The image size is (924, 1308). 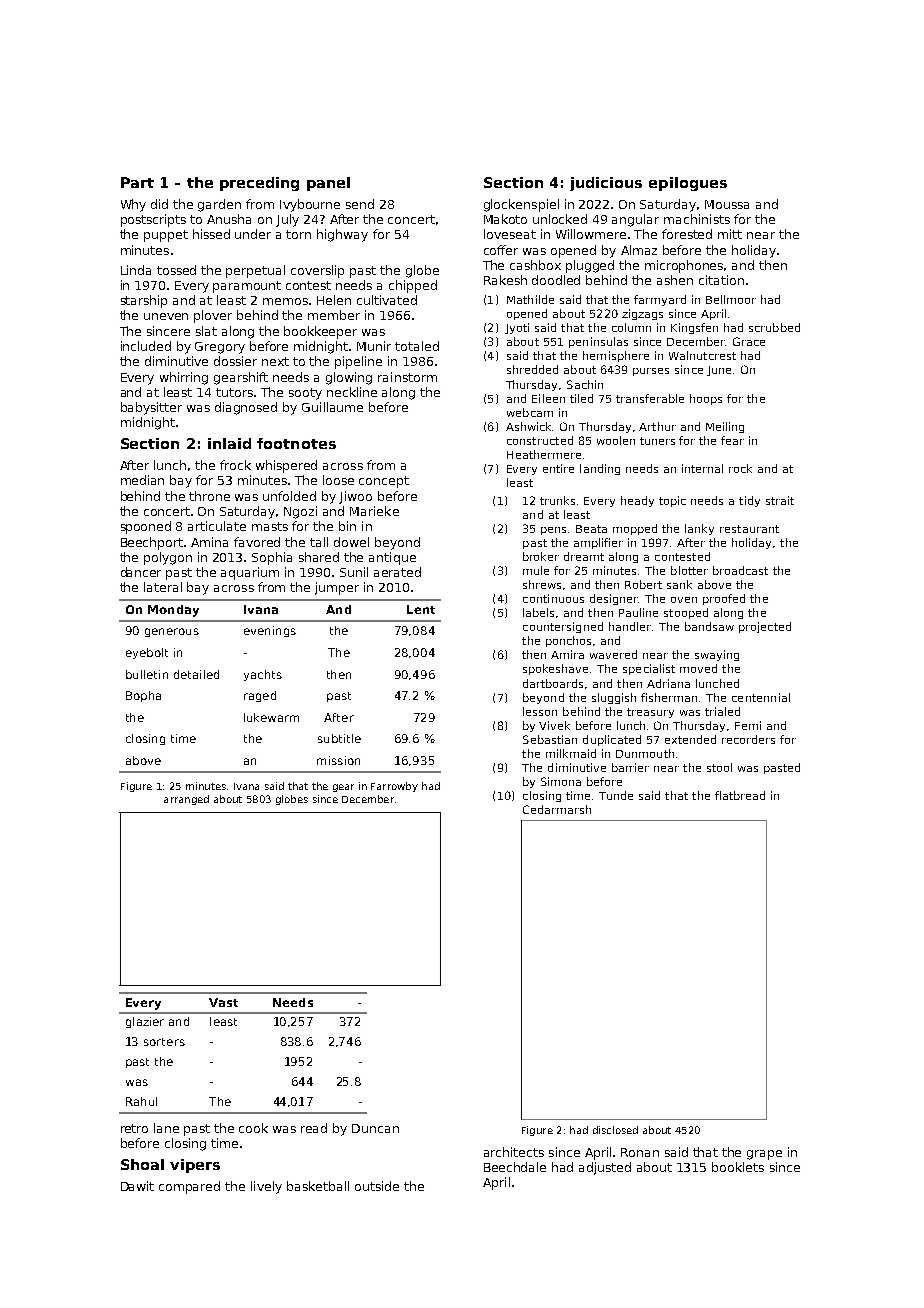 I want to click on broker, so click(x=541, y=556).
